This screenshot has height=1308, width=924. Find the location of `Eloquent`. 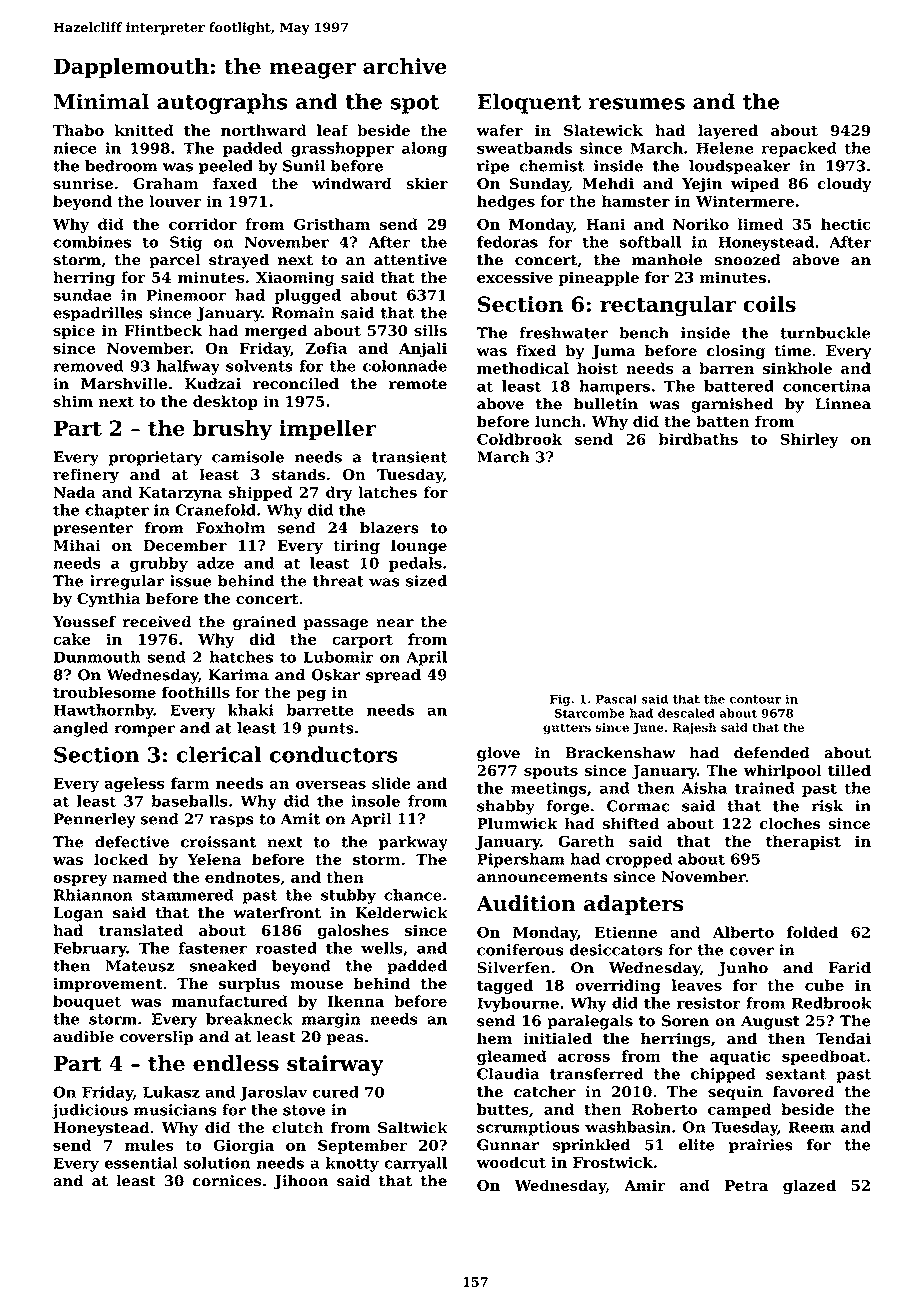

Eloquent is located at coordinates (529, 103).
